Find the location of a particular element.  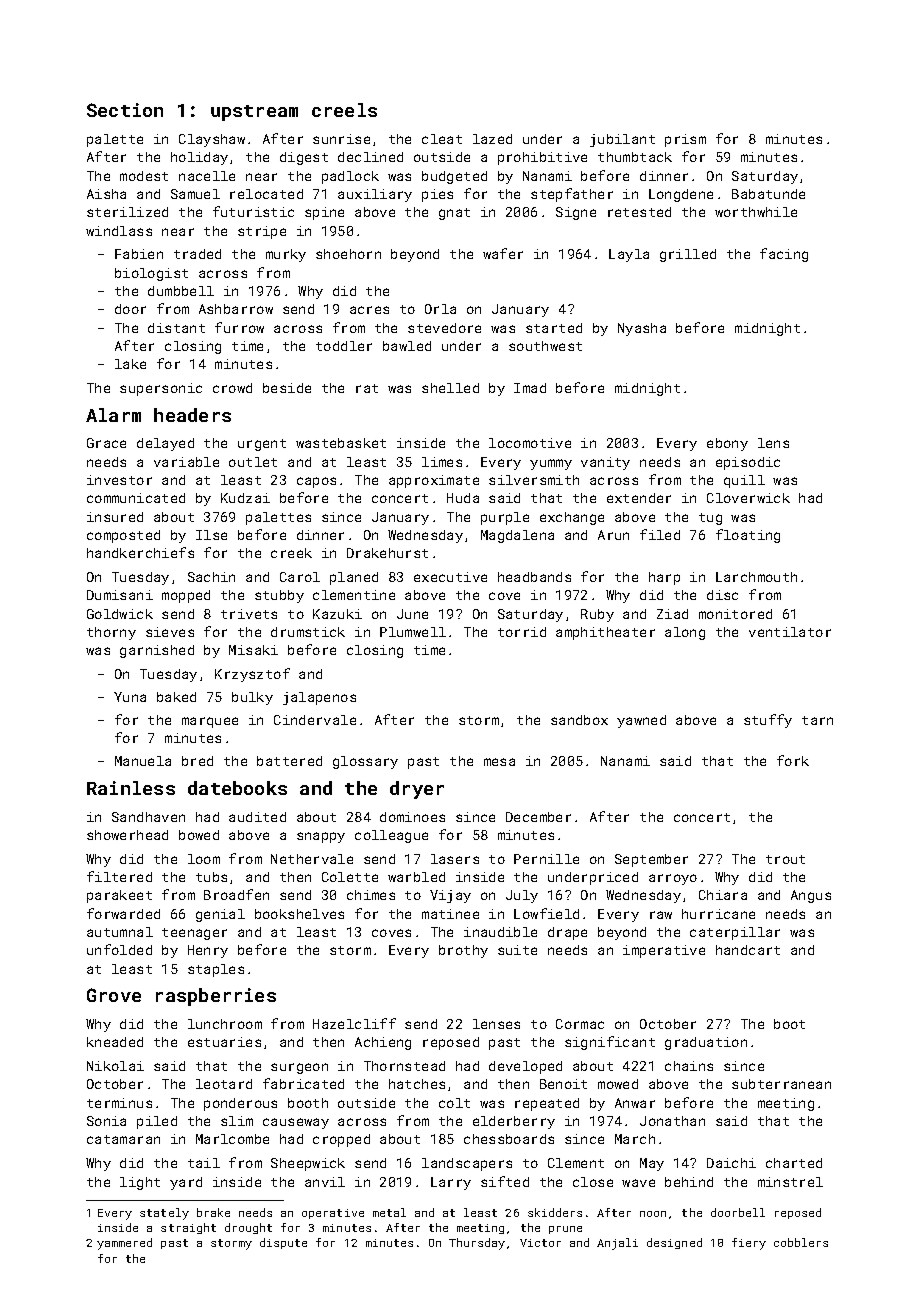

piled is located at coordinates (157, 1122).
